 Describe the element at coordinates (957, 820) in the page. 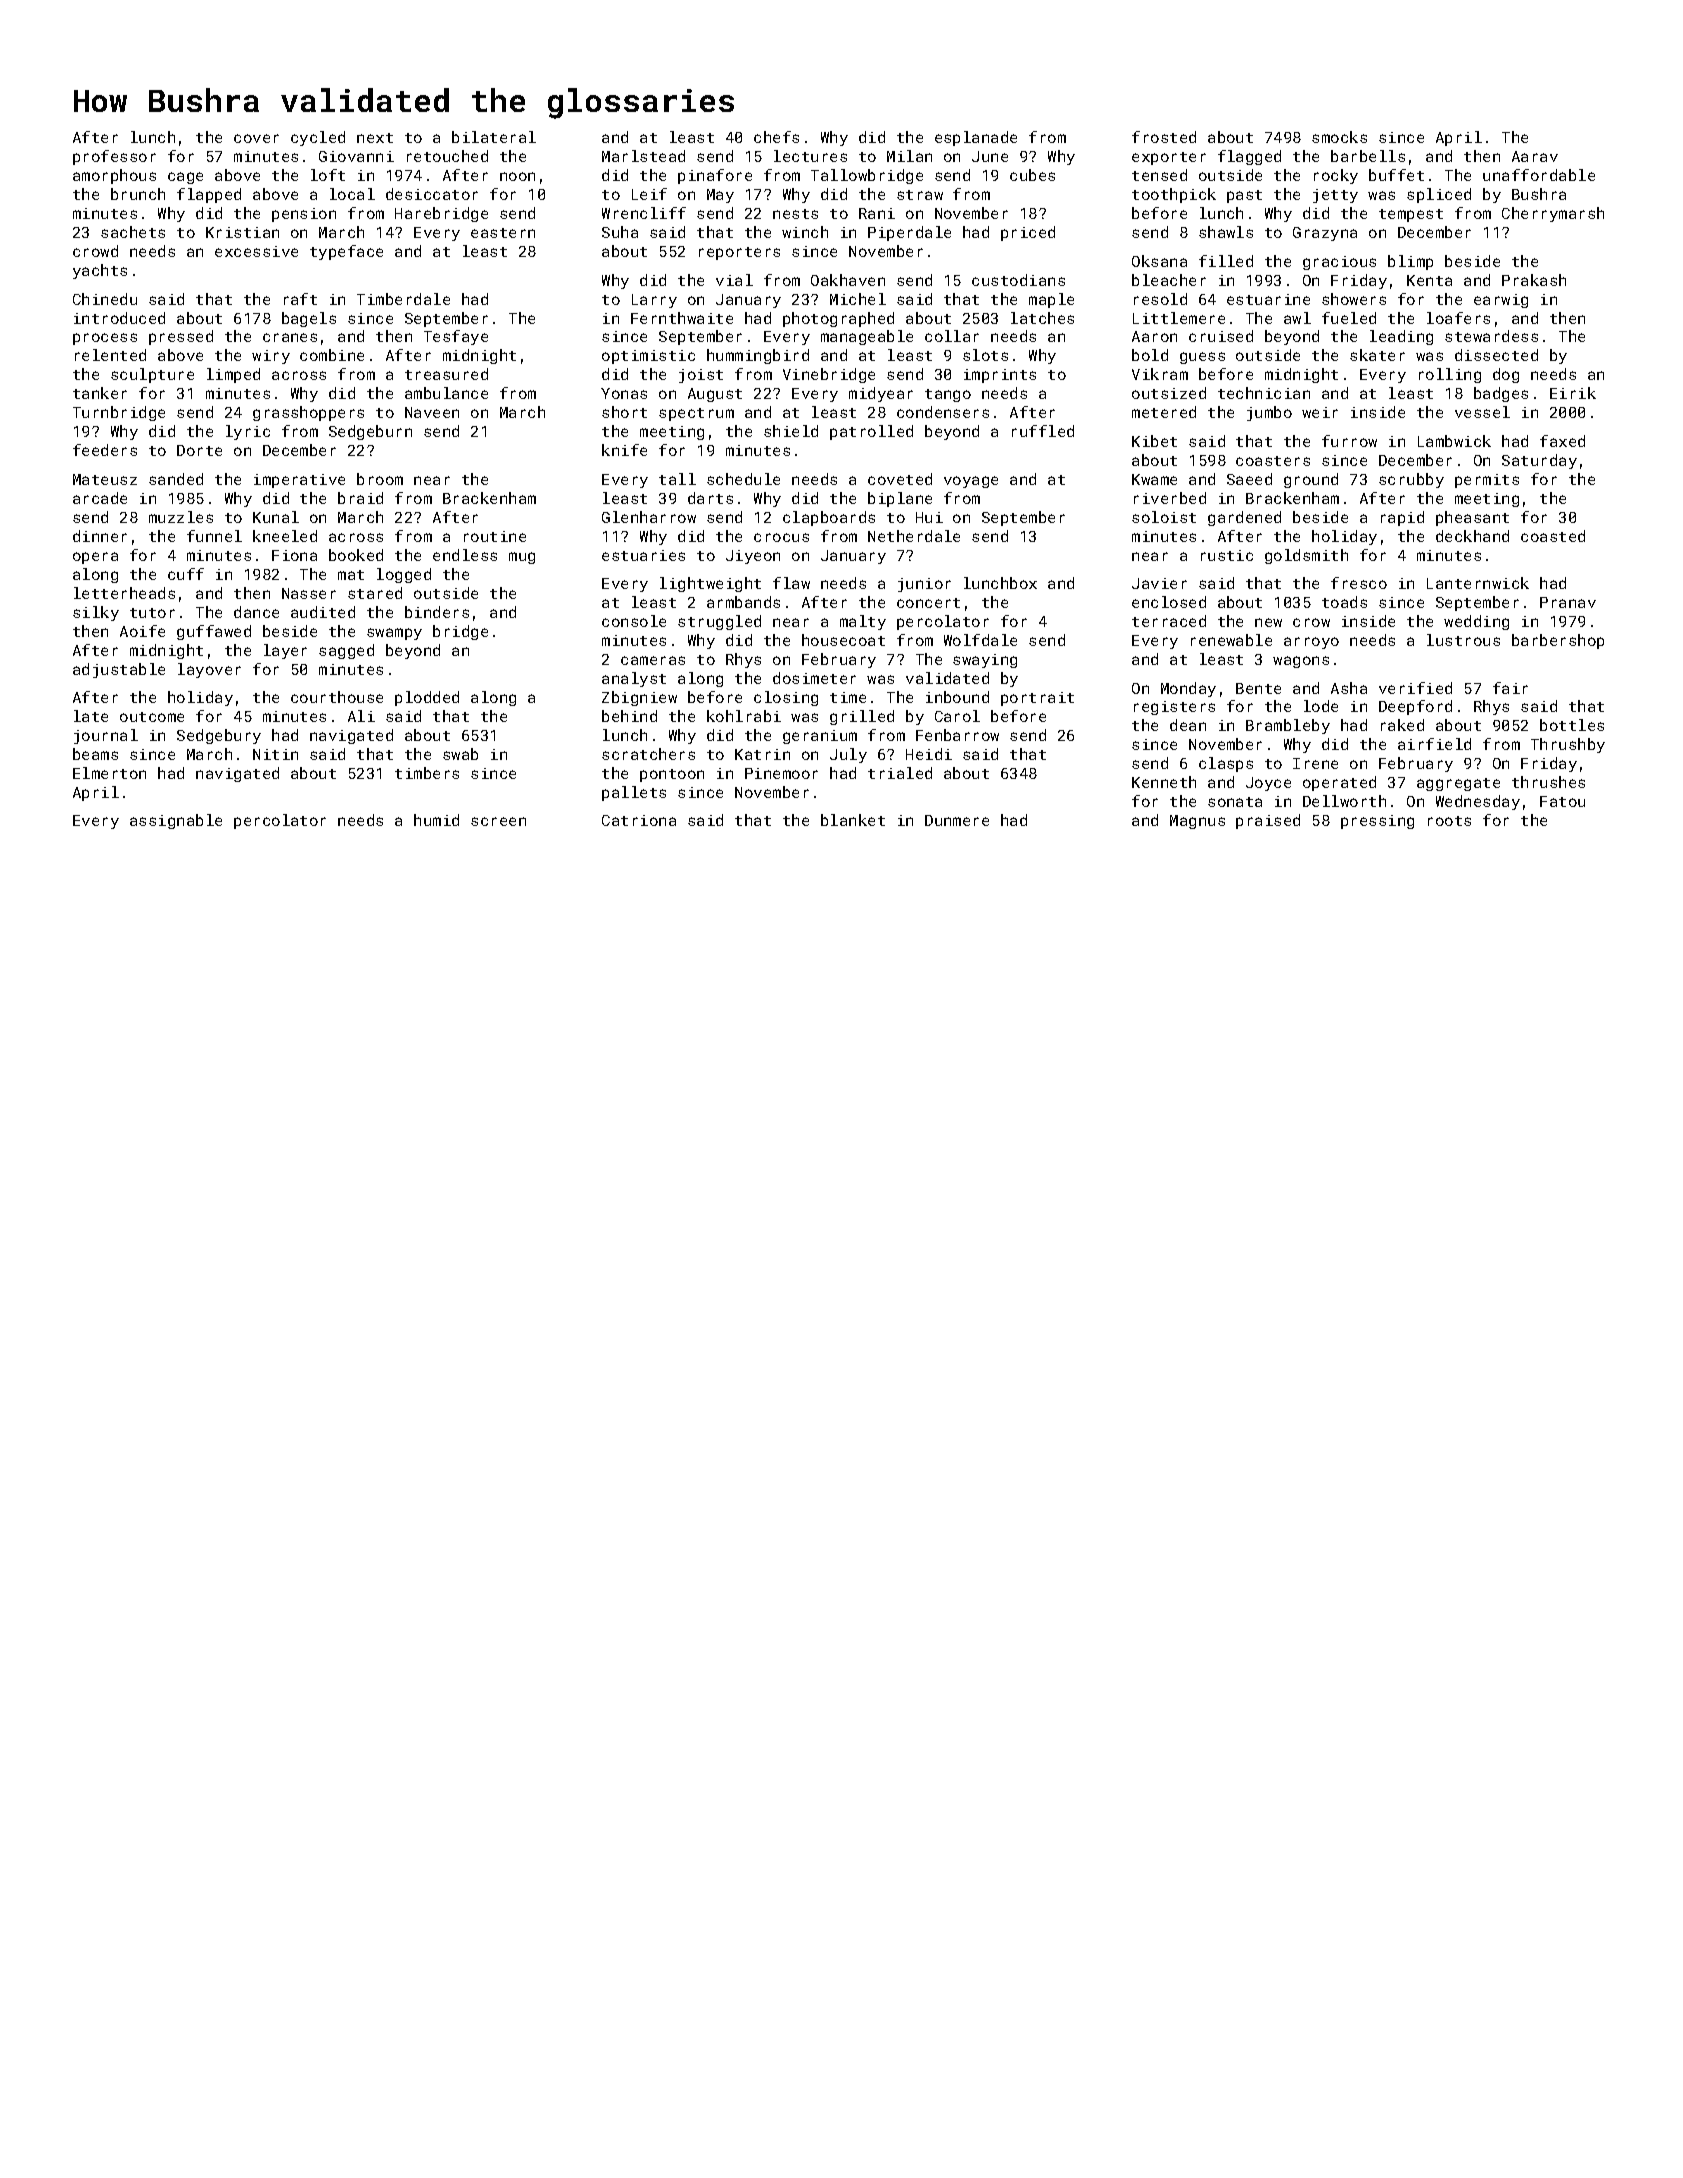

I see `Dunmere` at that location.
